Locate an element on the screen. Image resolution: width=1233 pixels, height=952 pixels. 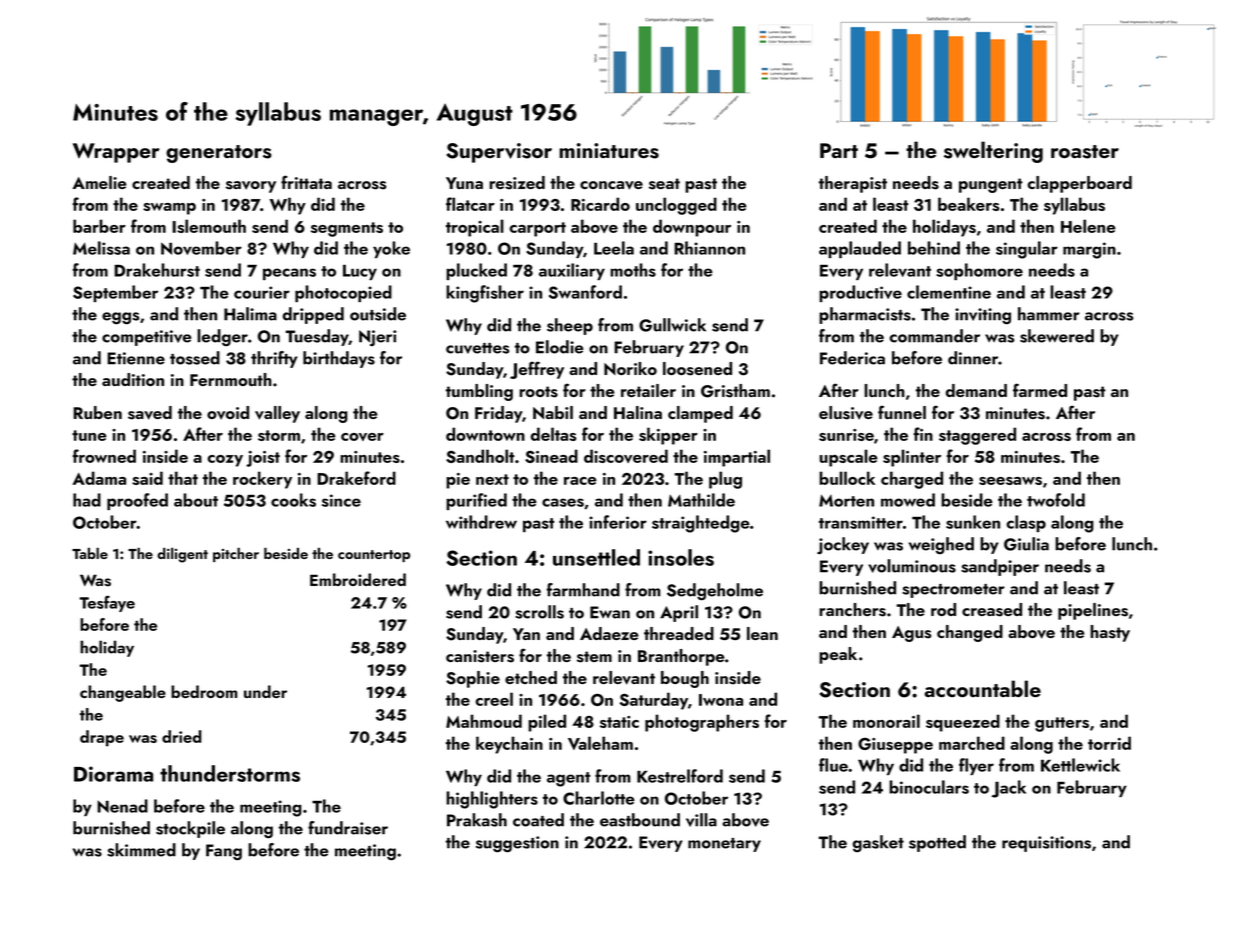
creased is located at coordinates (992, 610).
